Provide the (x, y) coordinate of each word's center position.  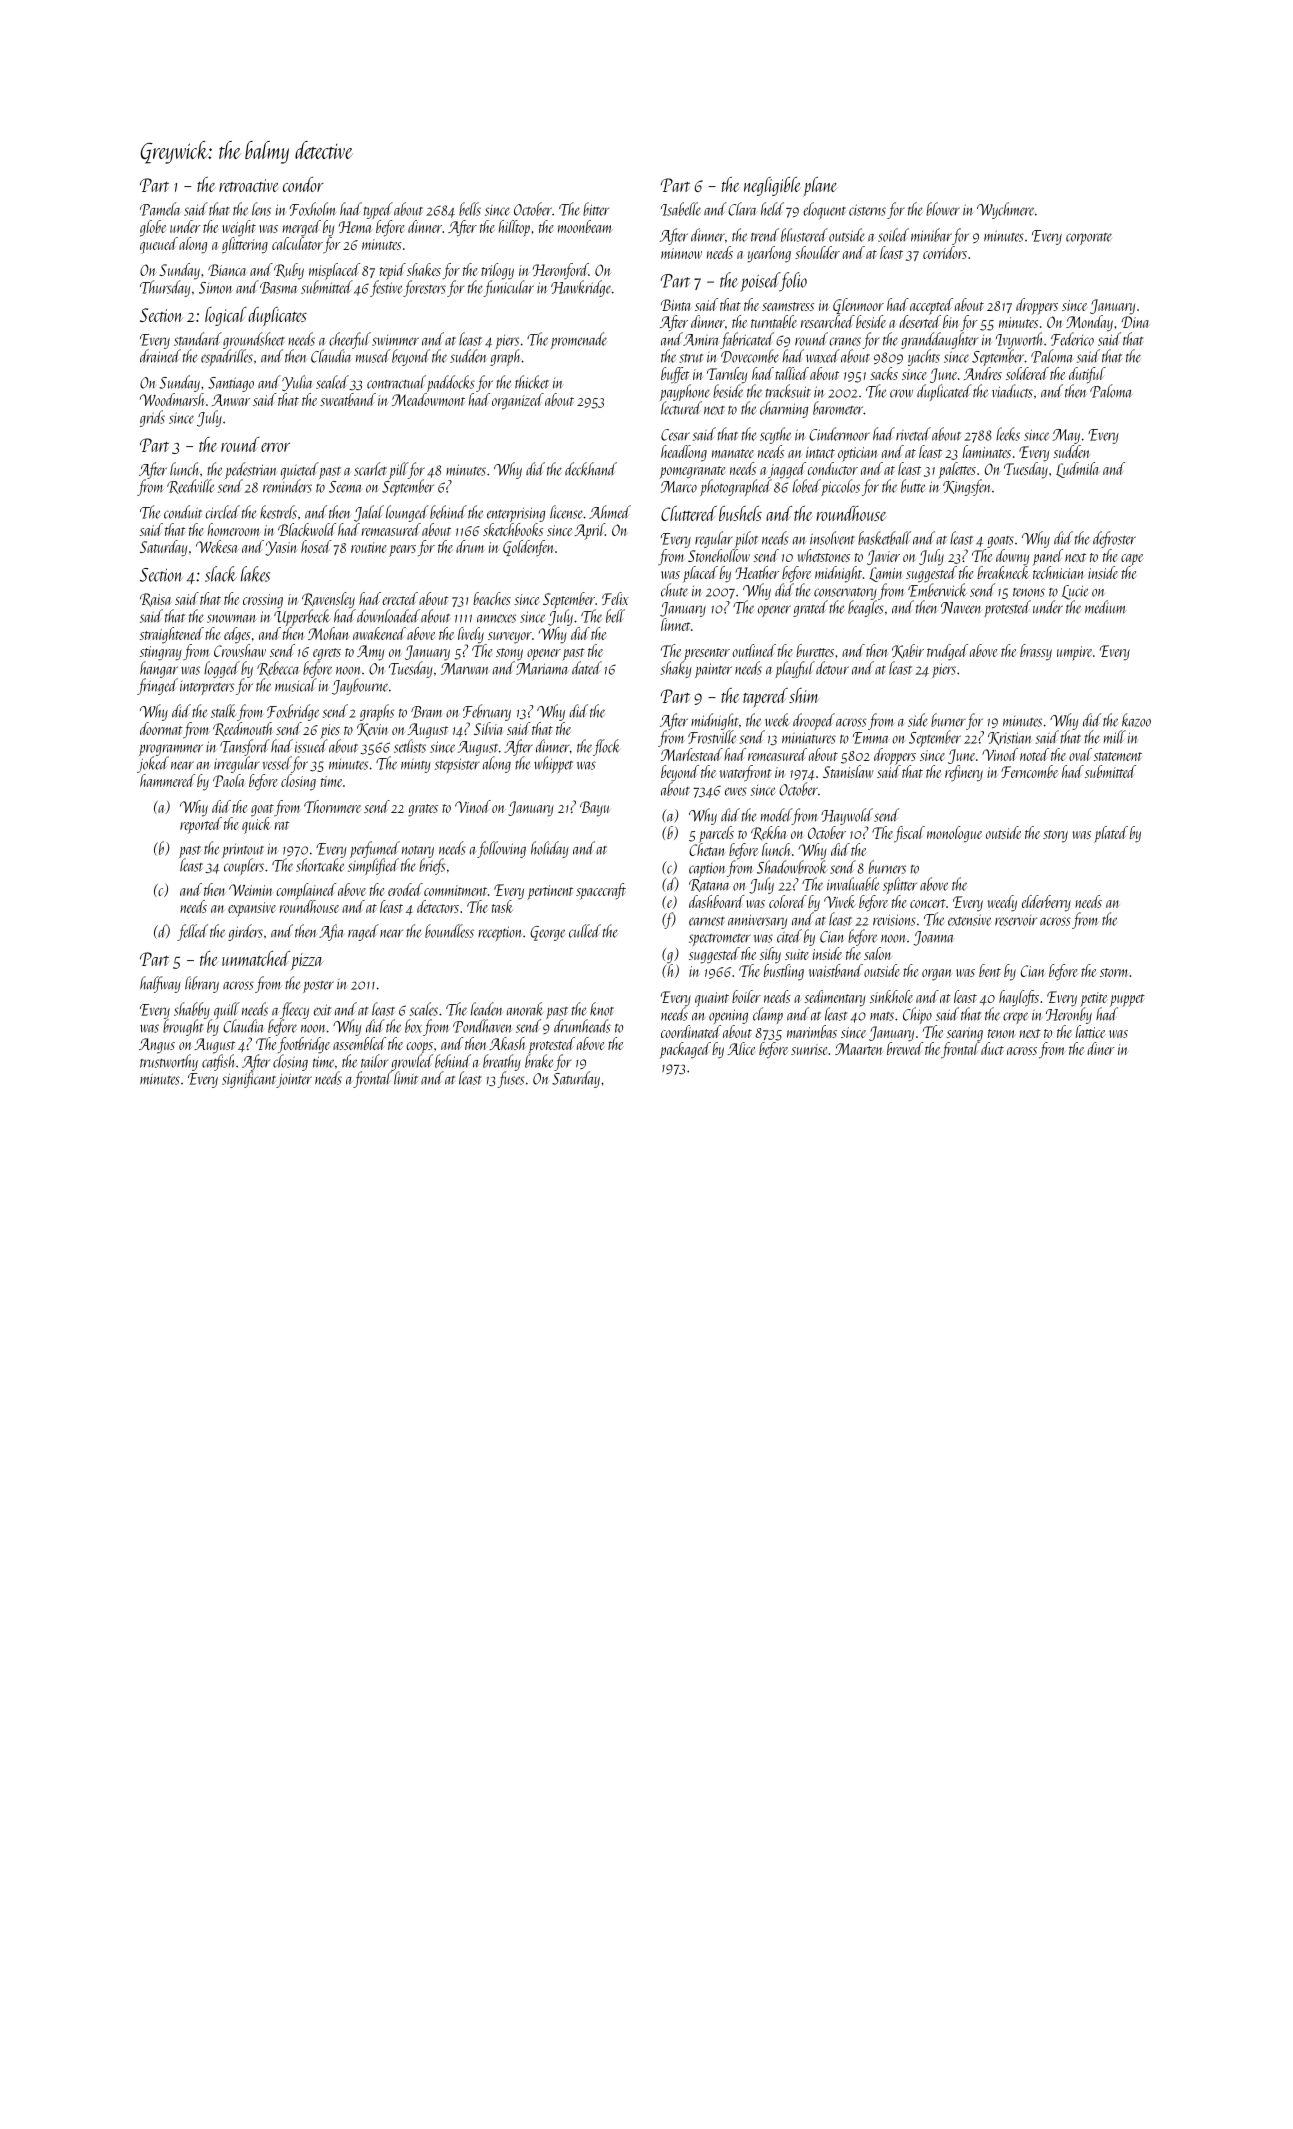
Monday (1089, 323)
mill (1115, 737)
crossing (263, 601)
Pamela (160, 209)
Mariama (542, 669)
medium (1105, 607)
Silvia (488, 728)
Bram (427, 712)
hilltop (514, 228)
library (202, 984)
